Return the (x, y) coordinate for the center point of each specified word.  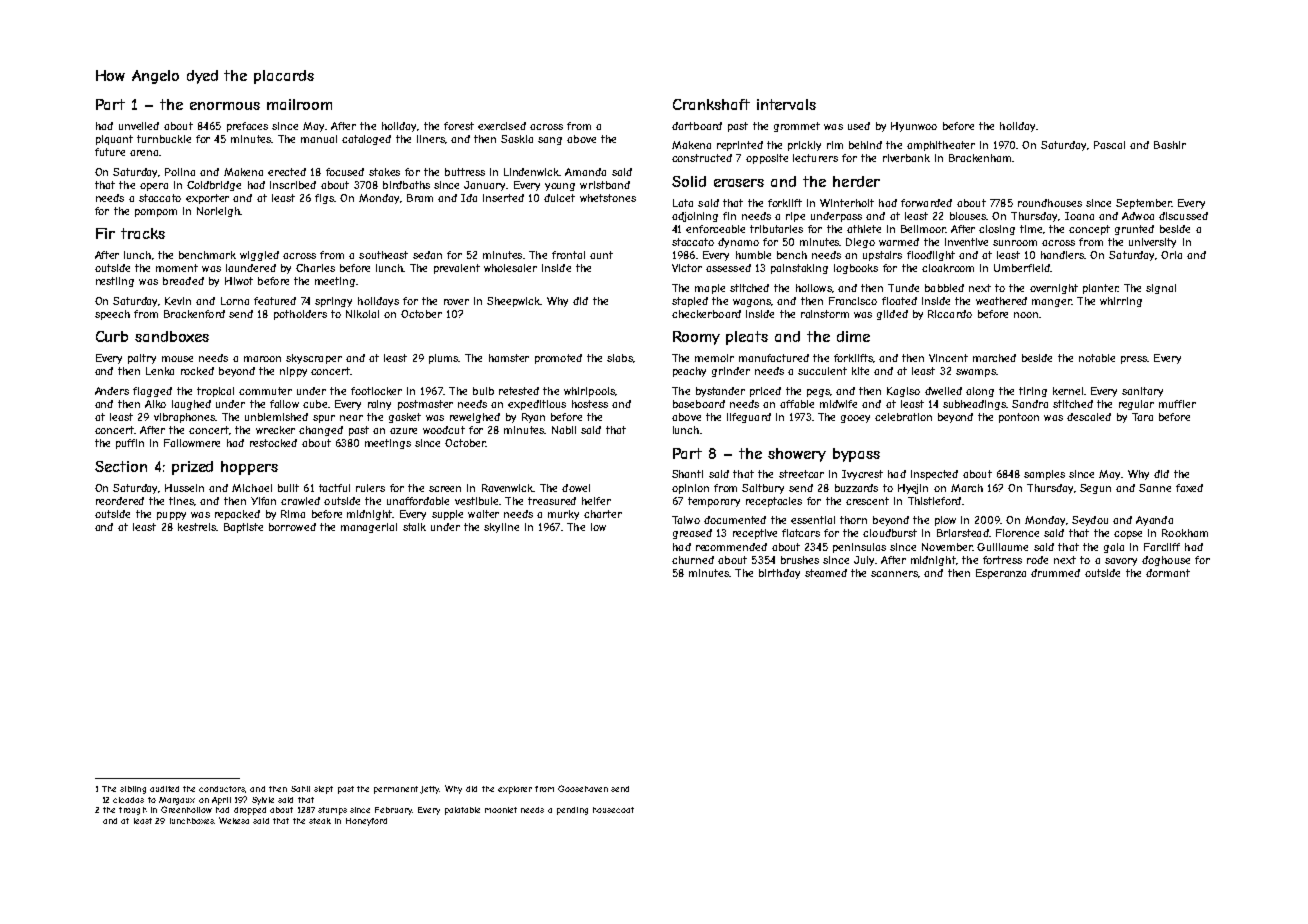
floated (899, 301)
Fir (105, 233)
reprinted (740, 146)
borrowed (292, 527)
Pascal (1109, 145)
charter (603, 514)
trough (133, 811)
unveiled (139, 126)
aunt (601, 255)
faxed (1189, 488)
